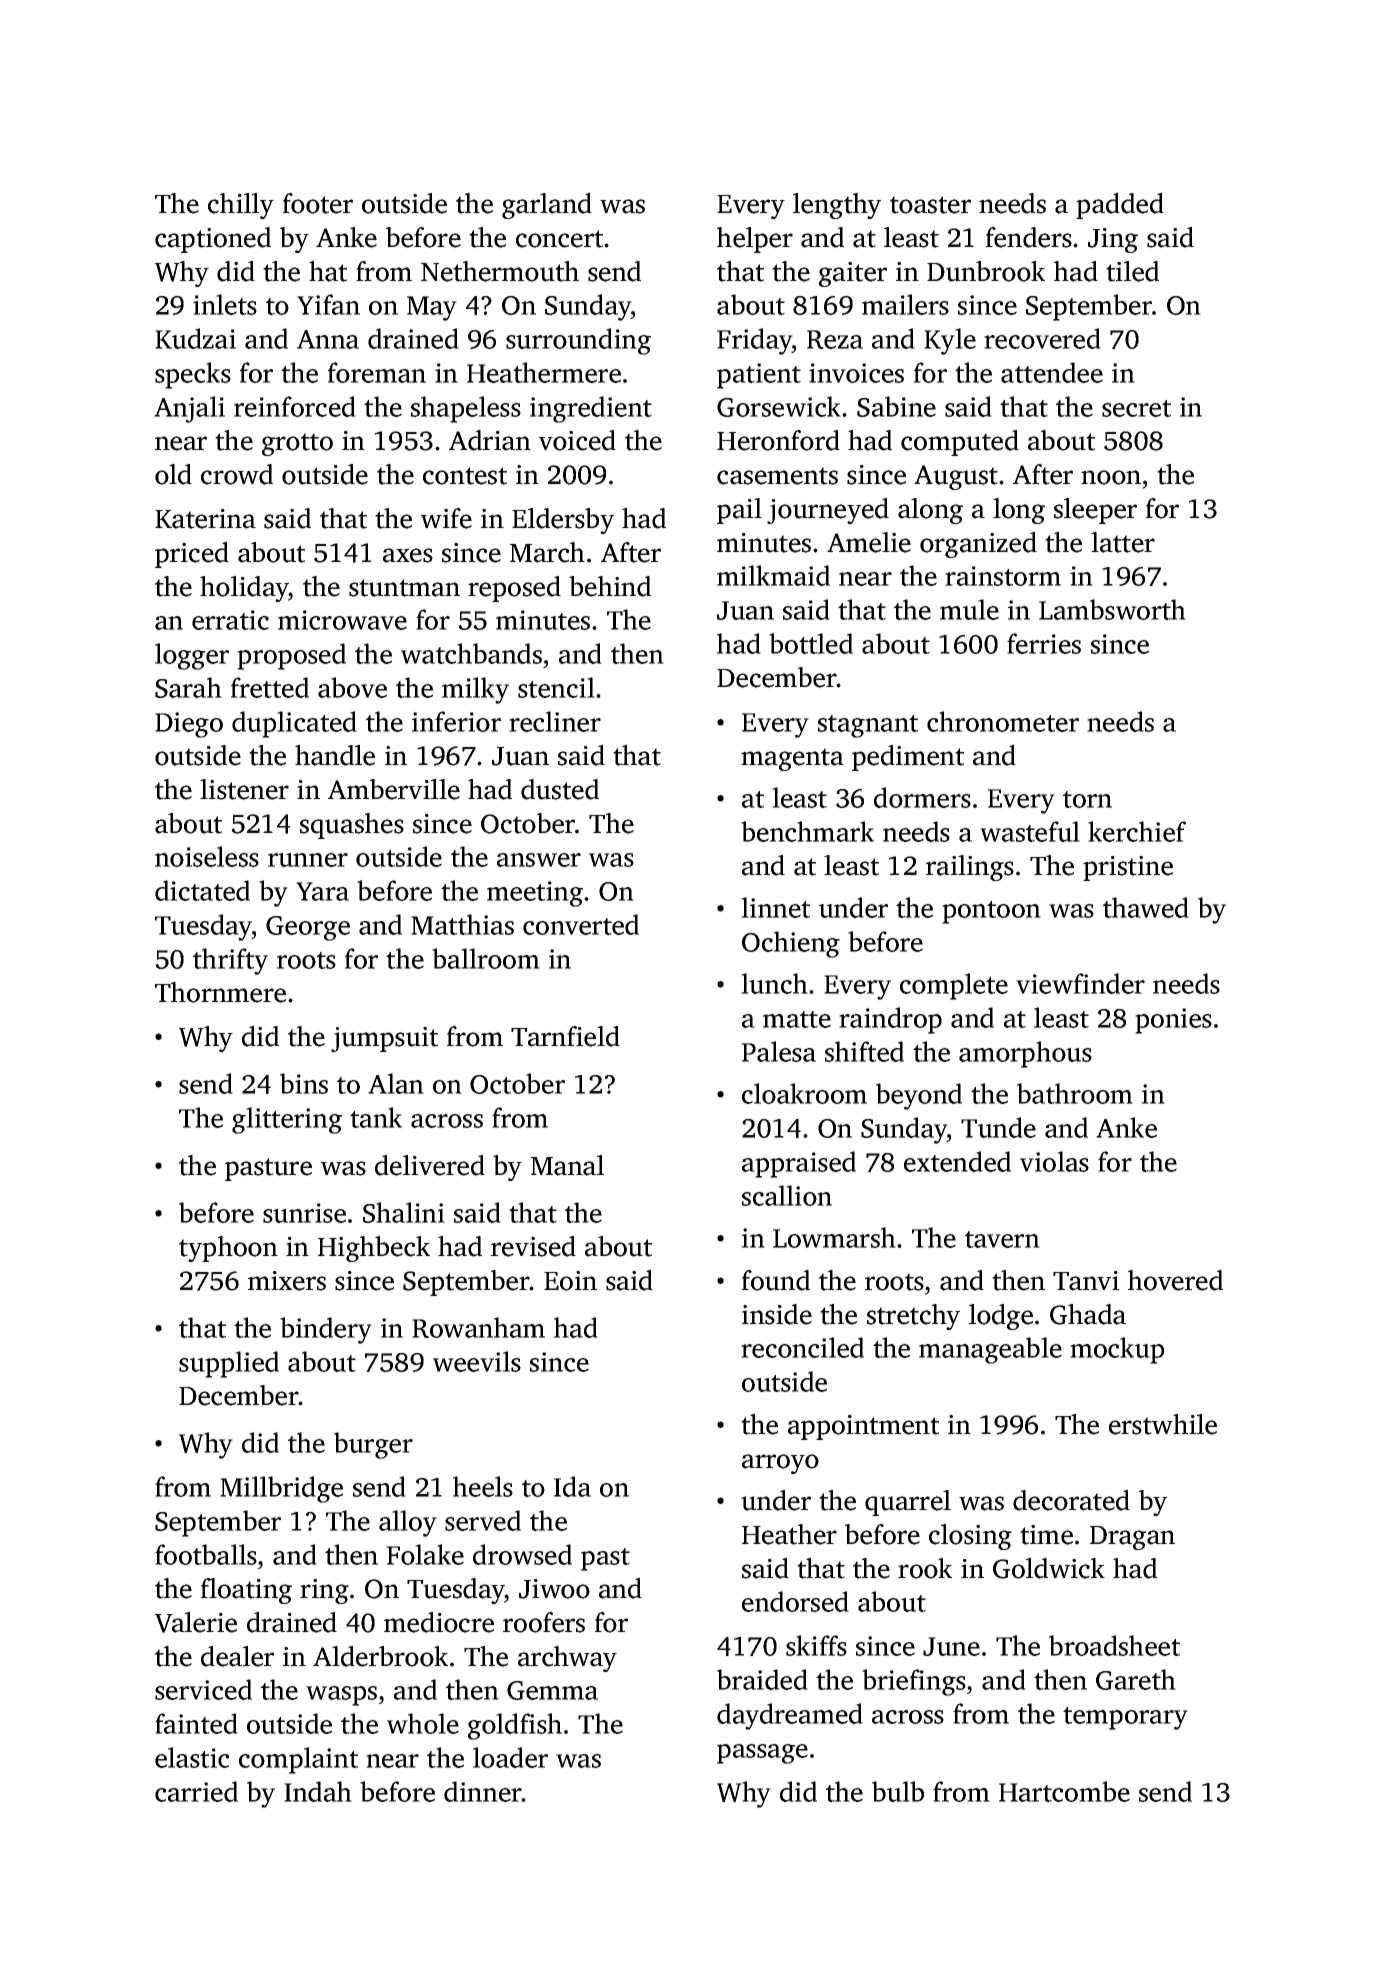  Describe the element at coordinates (951, 1646) in the screenshot. I see `June` at that location.
